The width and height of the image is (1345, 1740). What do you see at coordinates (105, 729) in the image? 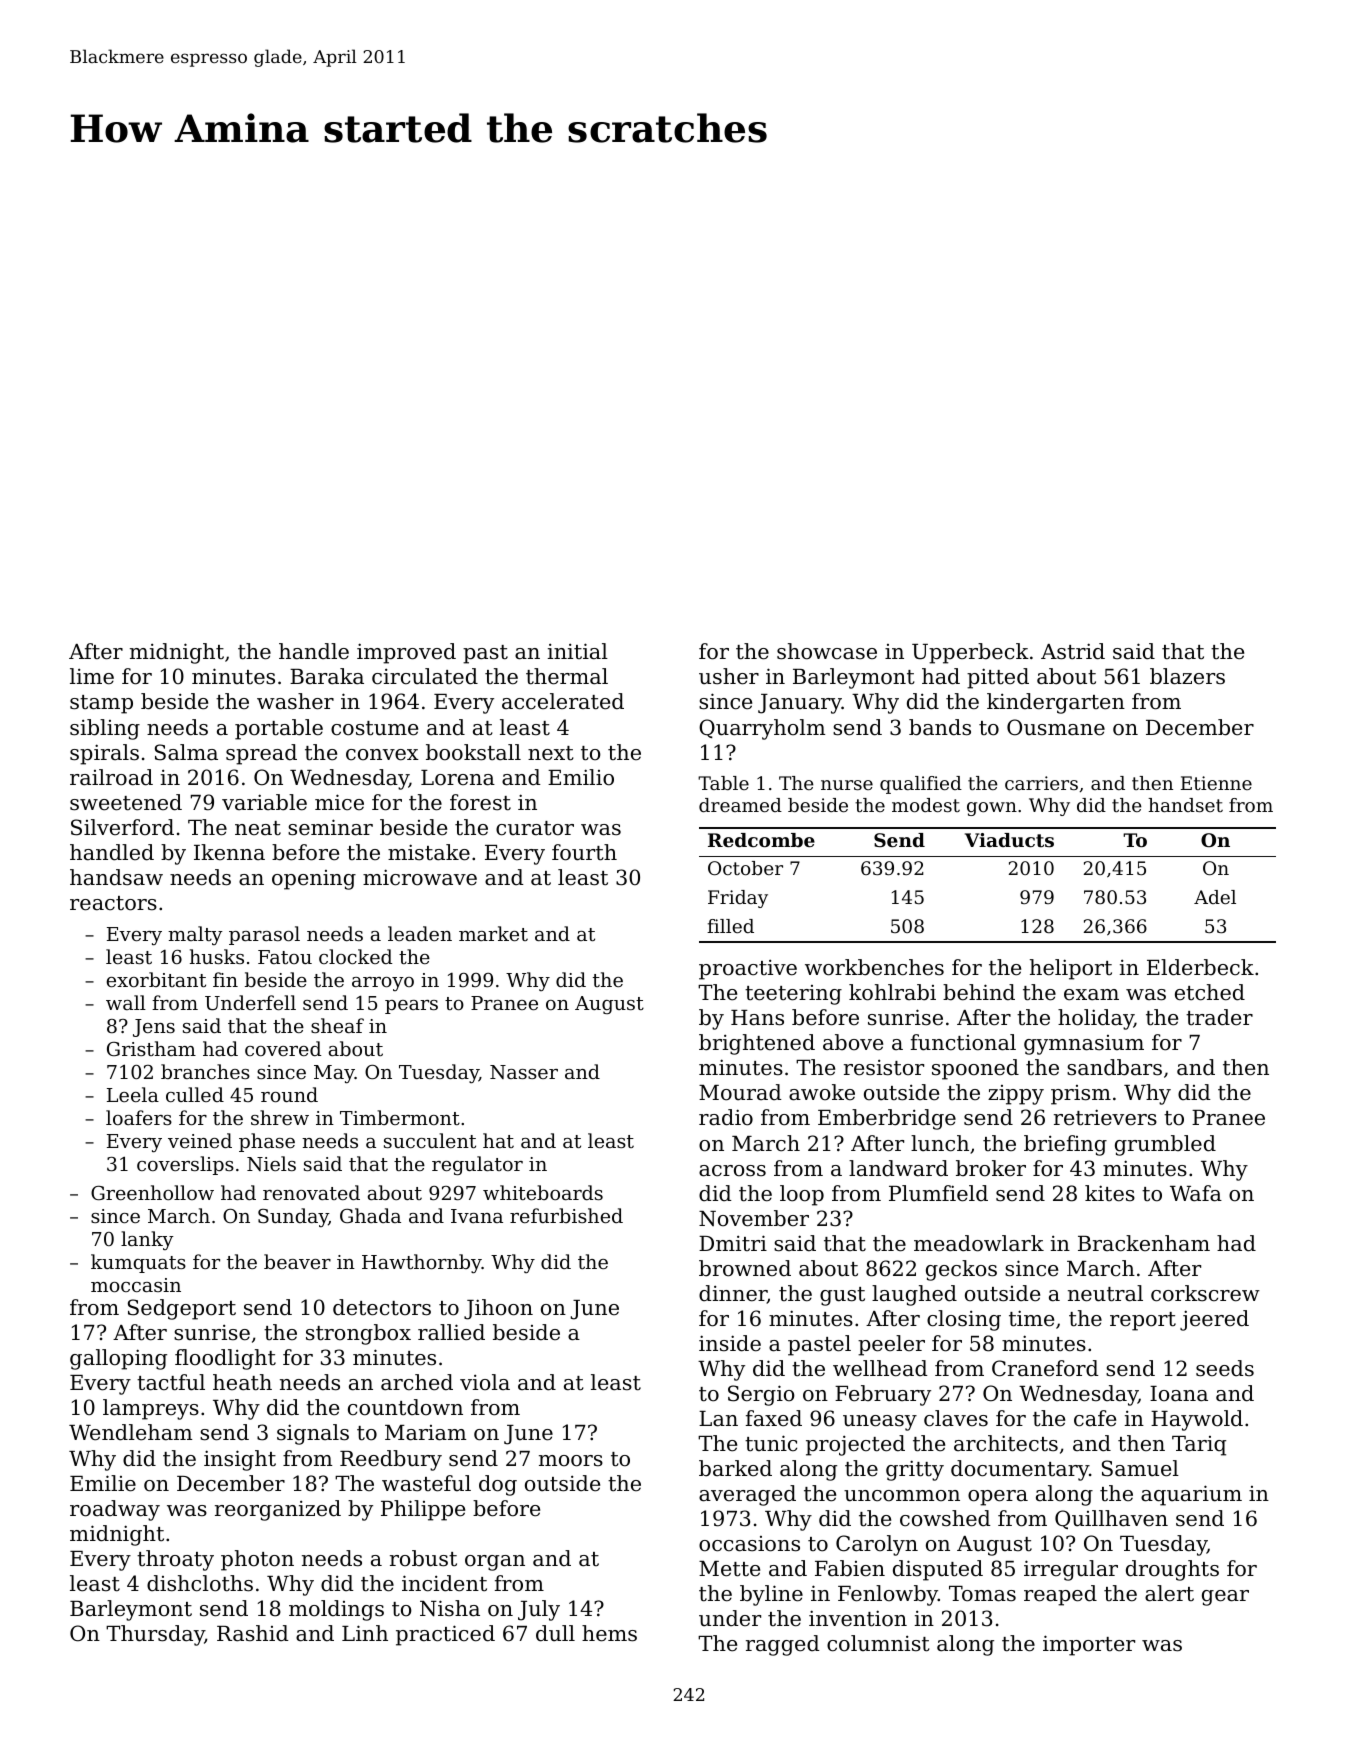
I see `sibling` at bounding box center [105, 729].
